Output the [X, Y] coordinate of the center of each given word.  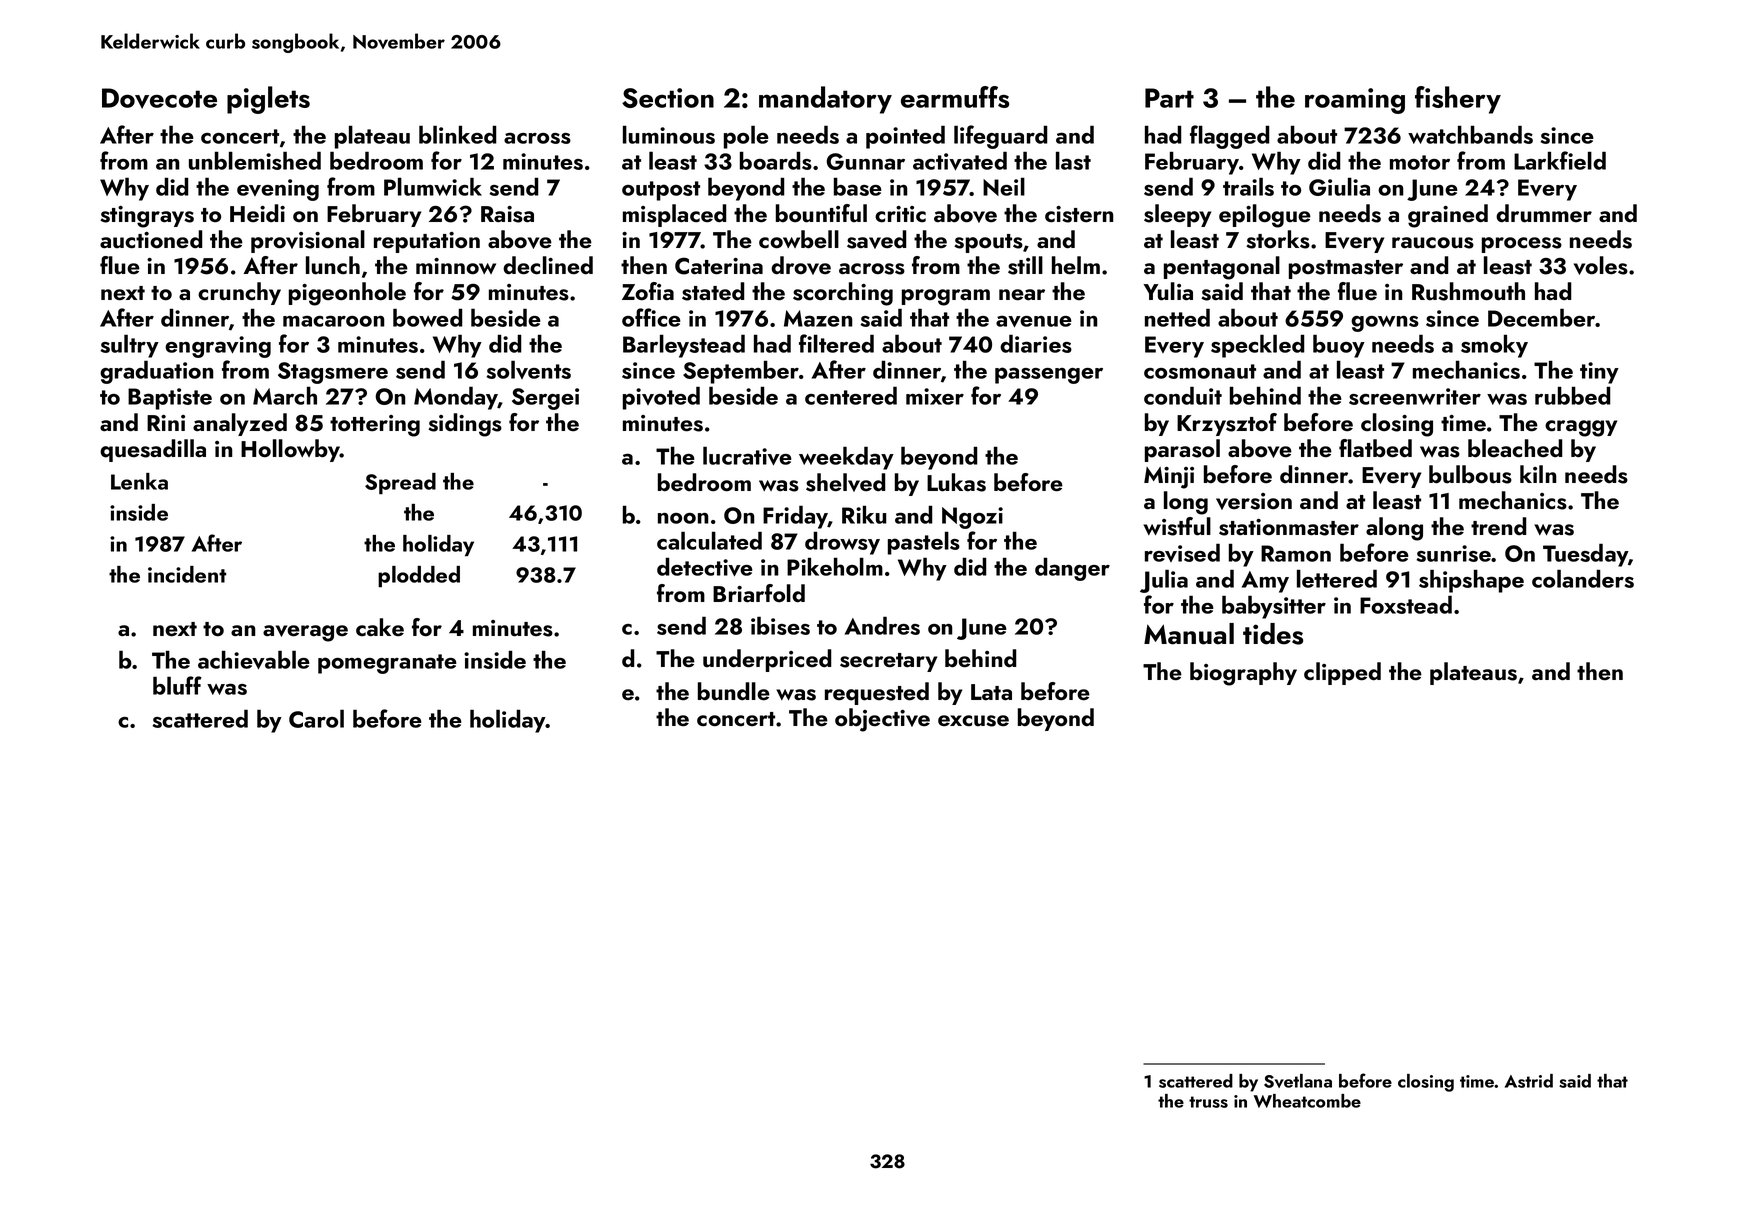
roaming [1355, 101]
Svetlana [1298, 1081]
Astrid [1529, 1081]
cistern [1079, 214]
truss [1208, 1102]
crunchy [239, 293]
